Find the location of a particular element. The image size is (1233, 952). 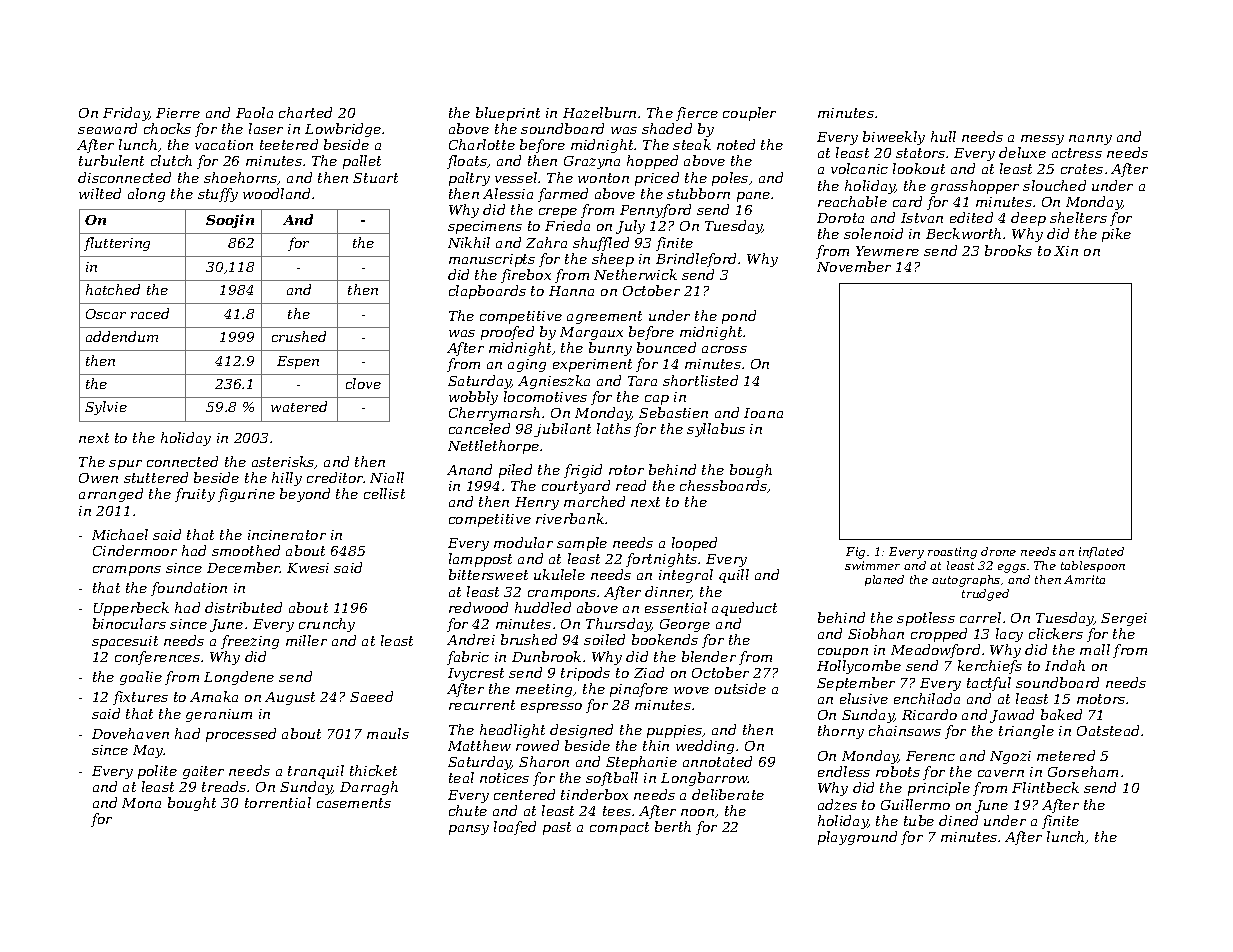

Sylvie is located at coordinates (106, 408).
